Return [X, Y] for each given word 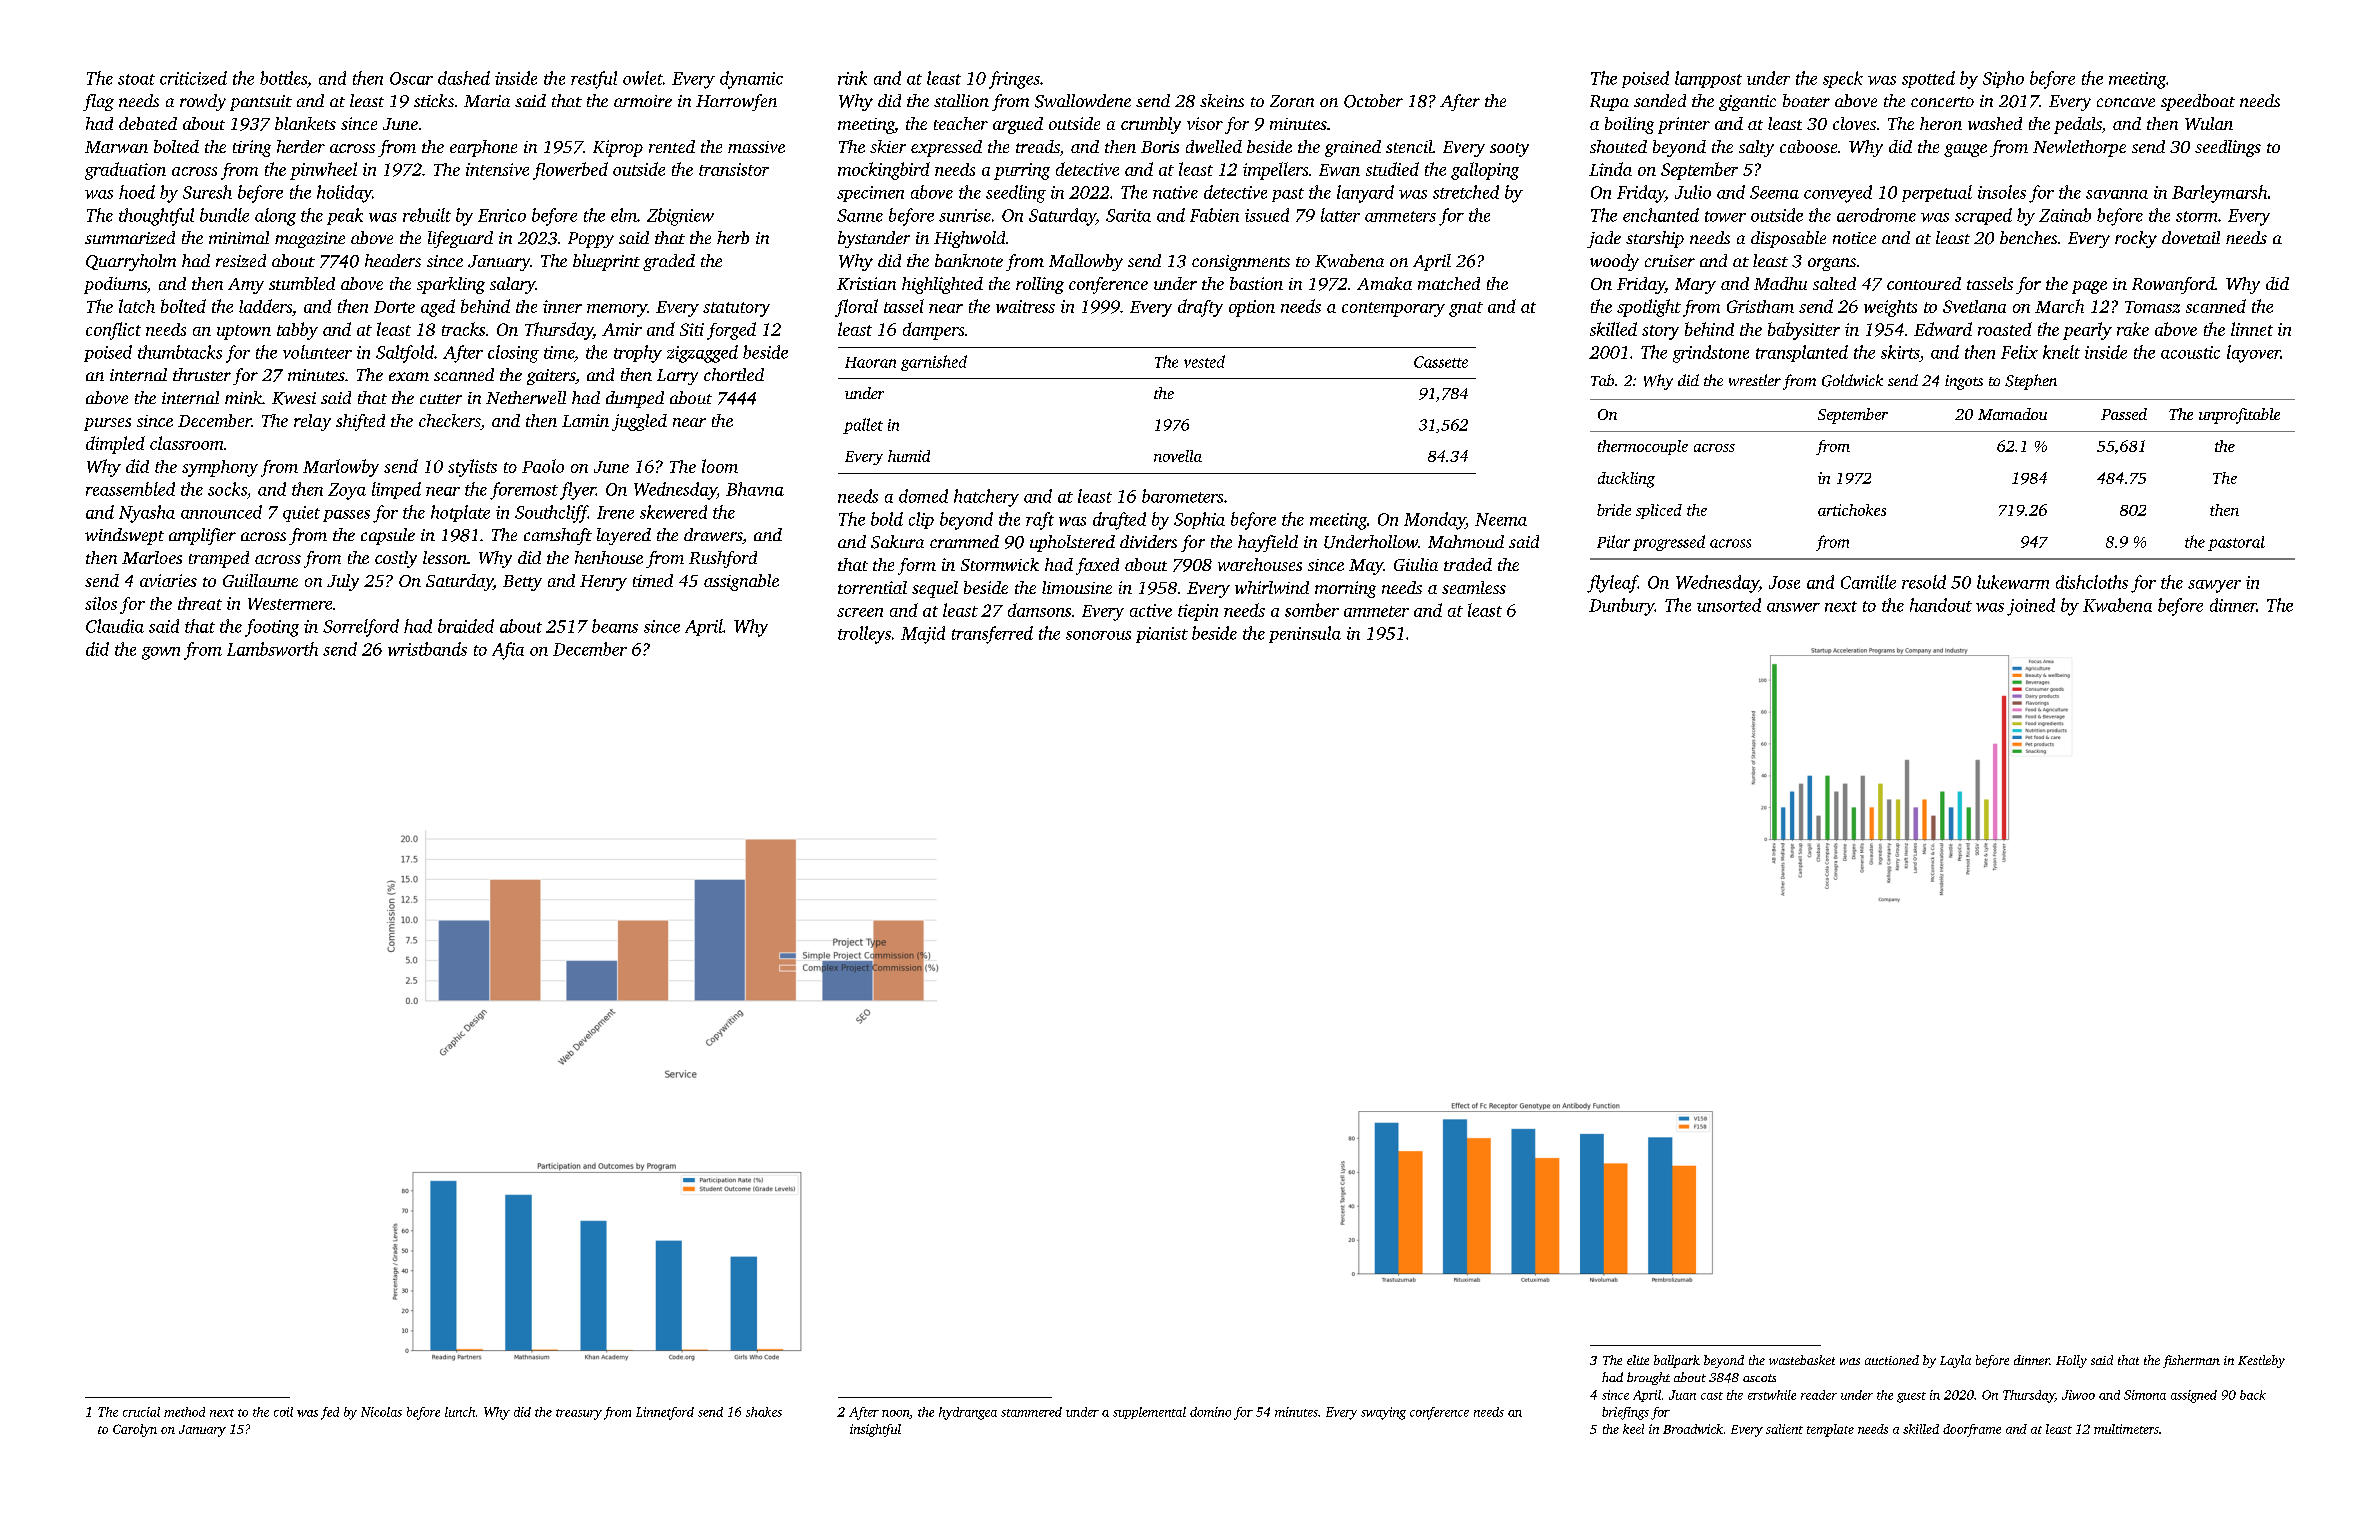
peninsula [1305, 634]
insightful [875, 1430]
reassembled [130, 489]
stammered [1031, 1412]
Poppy [591, 240]
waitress [1025, 306]
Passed [2124, 414]
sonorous [1098, 635]
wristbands [427, 649]
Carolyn [135, 1430]
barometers [1182, 496]
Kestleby [2261, 1361]
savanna [2117, 194]
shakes [764, 1412]
